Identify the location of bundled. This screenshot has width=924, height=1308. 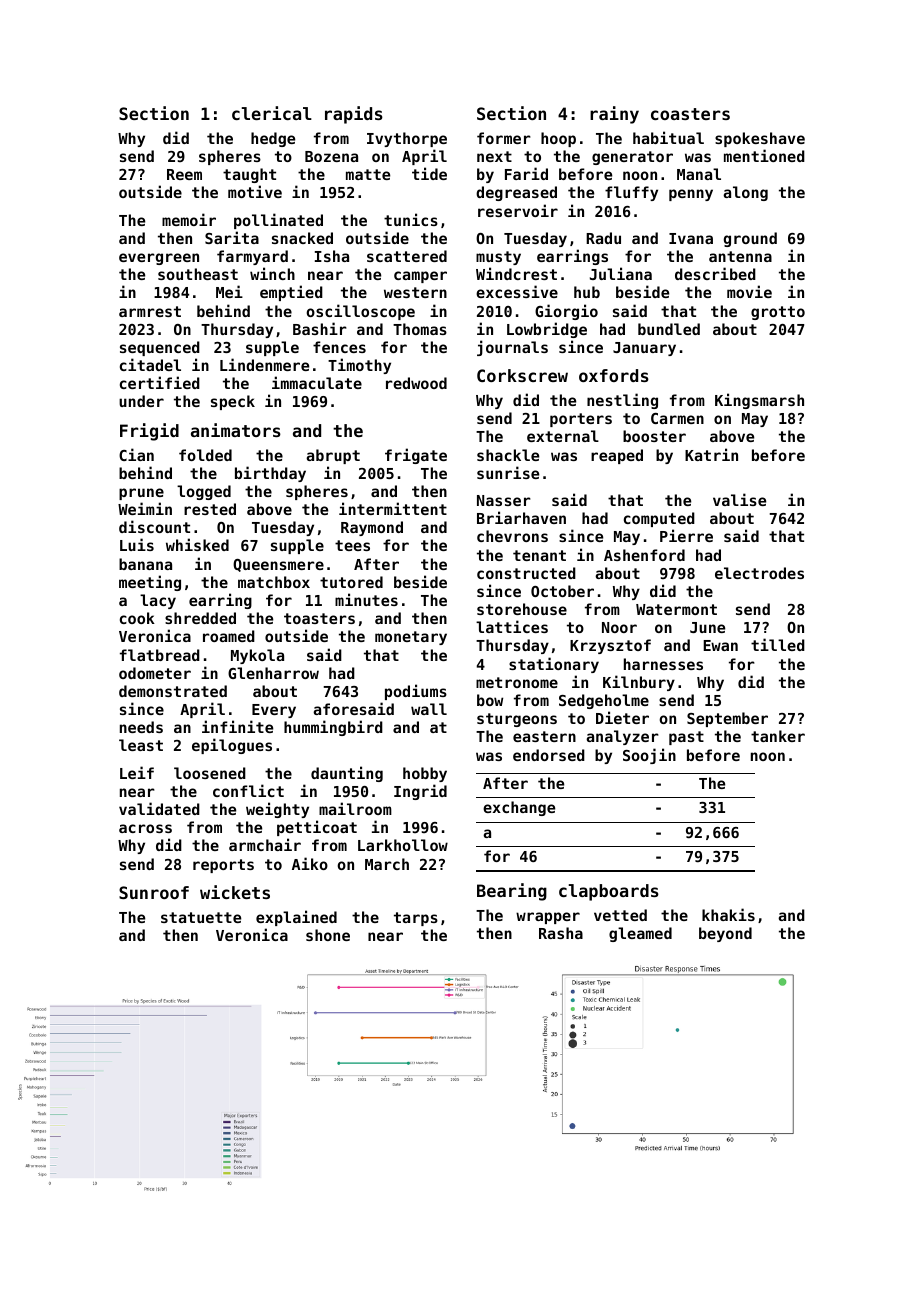
(669, 329).
